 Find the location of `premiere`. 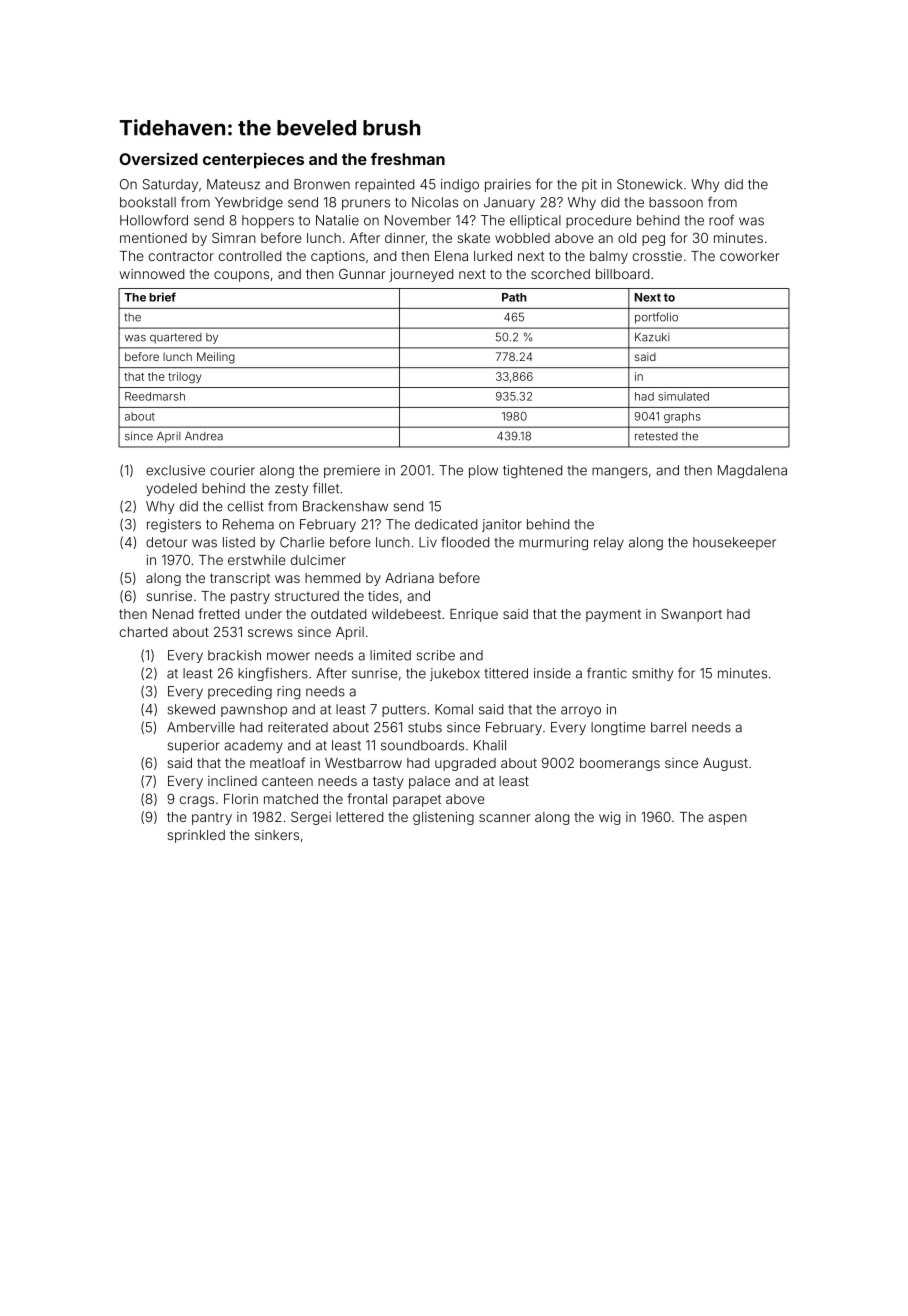

premiere is located at coordinates (352, 471).
